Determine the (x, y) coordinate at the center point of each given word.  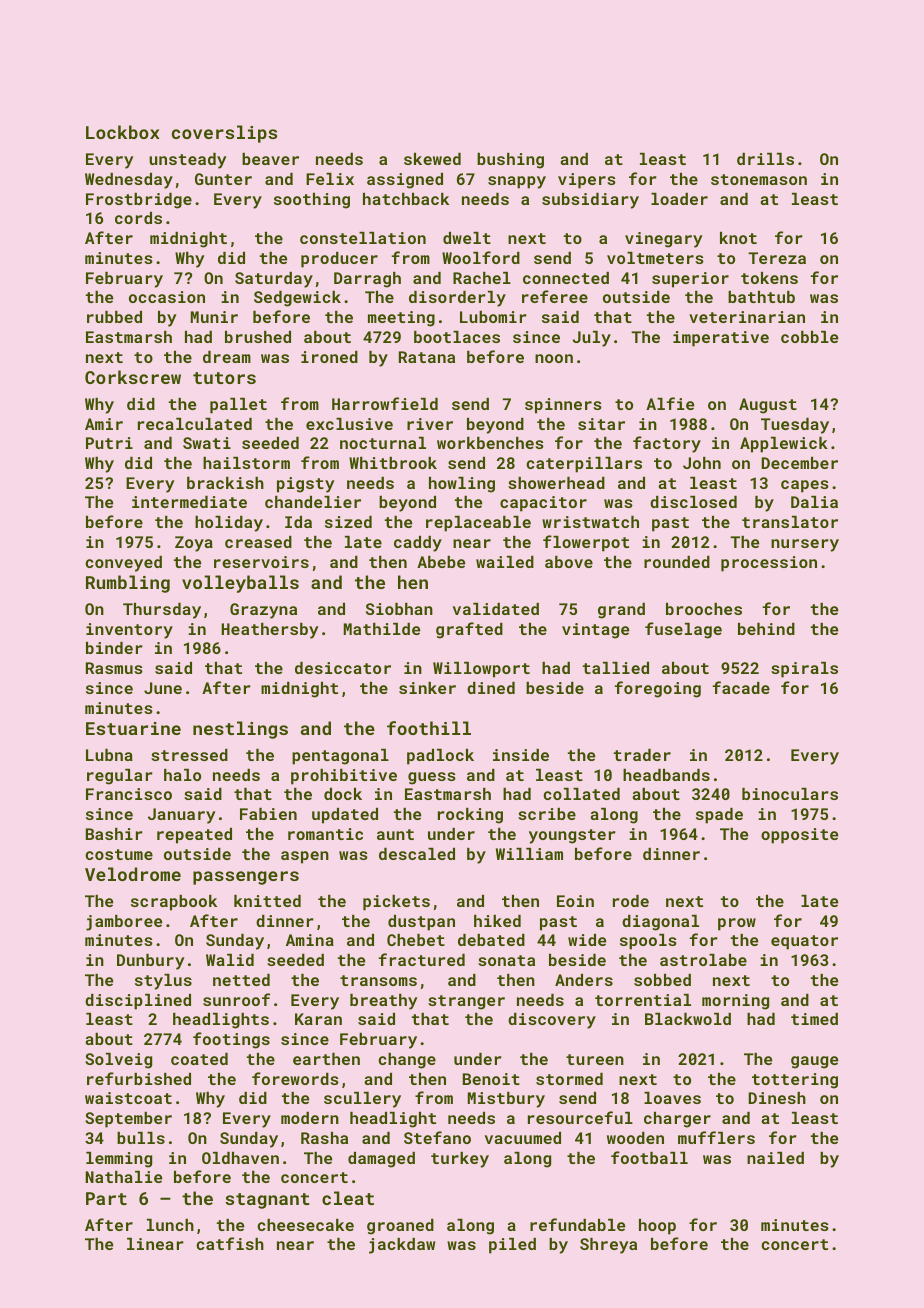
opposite (799, 836)
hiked (497, 921)
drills (765, 159)
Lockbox (123, 132)
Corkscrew (133, 377)
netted (241, 980)
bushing (510, 161)
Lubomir (493, 317)
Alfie (670, 403)
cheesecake (305, 1225)
